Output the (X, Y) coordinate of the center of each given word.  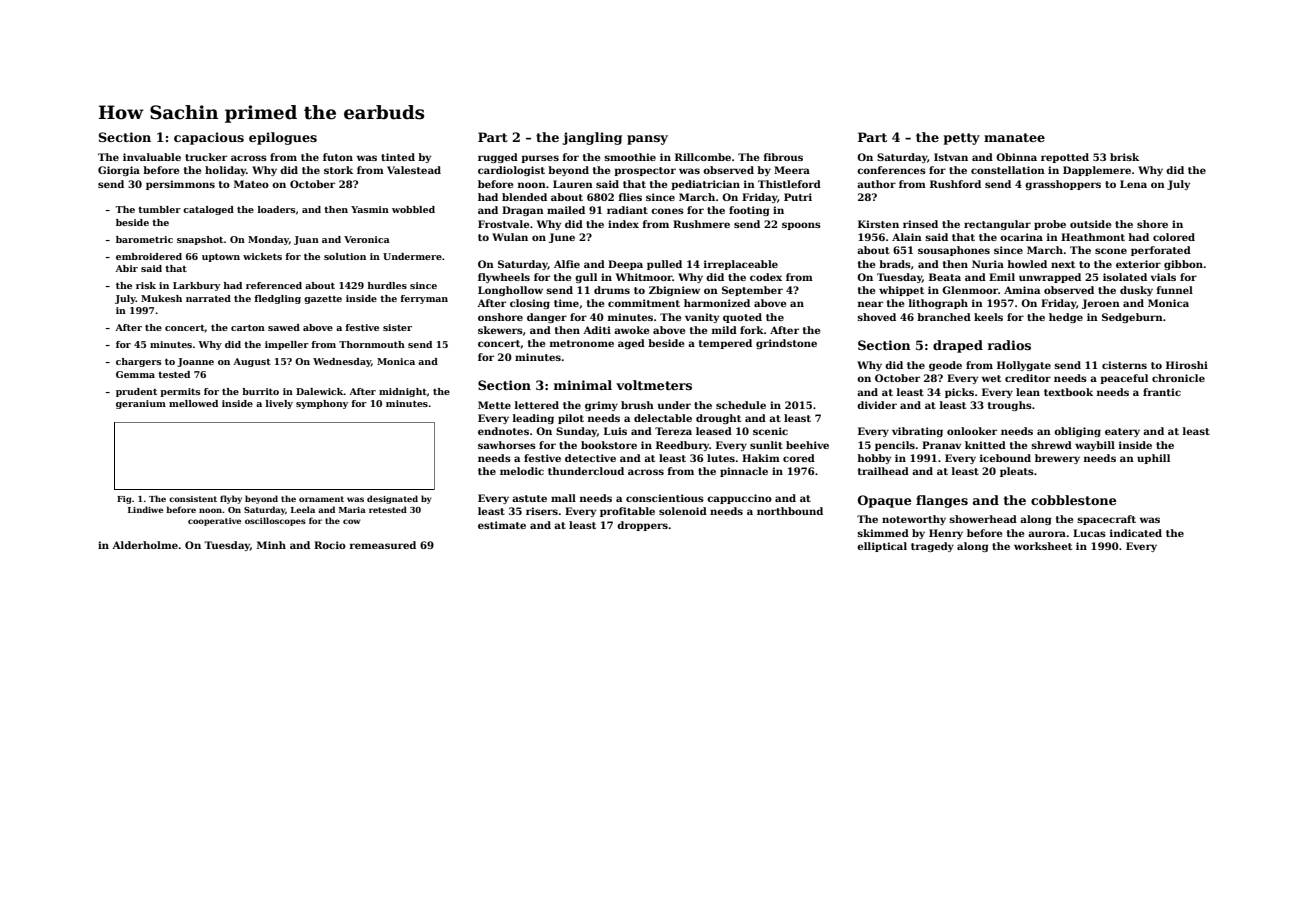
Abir (126, 268)
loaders (276, 209)
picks (959, 393)
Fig (124, 500)
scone (1111, 251)
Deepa (625, 265)
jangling (592, 138)
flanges (942, 501)
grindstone (786, 344)
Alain (907, 237)
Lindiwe (146, 509)
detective (590, 458)
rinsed (920, 224)
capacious (209, 138)
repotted (1065, 158)
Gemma (135, 374)
